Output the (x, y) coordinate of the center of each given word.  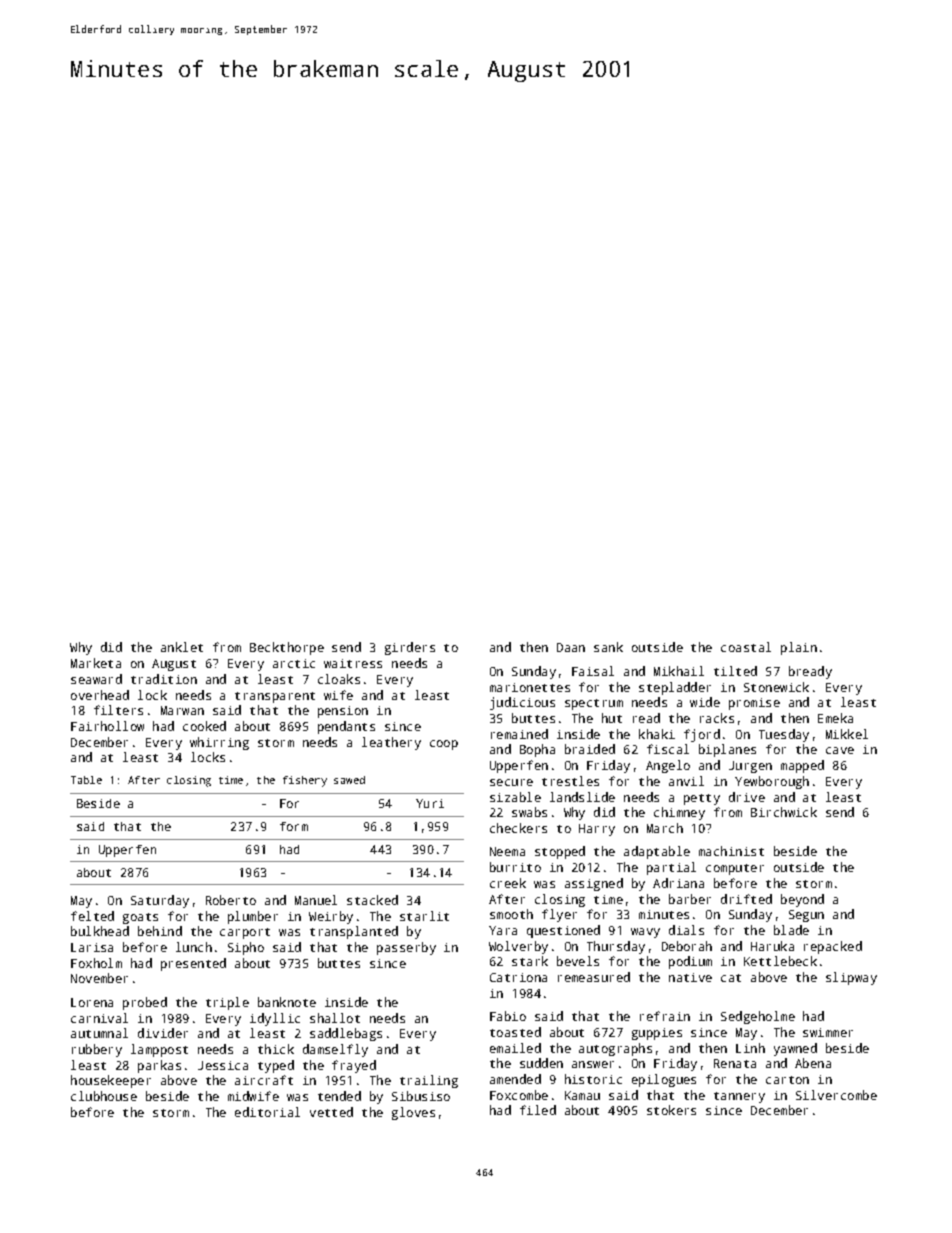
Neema (507, 851)
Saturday (160, 901)
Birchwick (784, 812)
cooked (204, 726)
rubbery (97, 1050)
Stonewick (776, 687)
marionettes (530, 687)
